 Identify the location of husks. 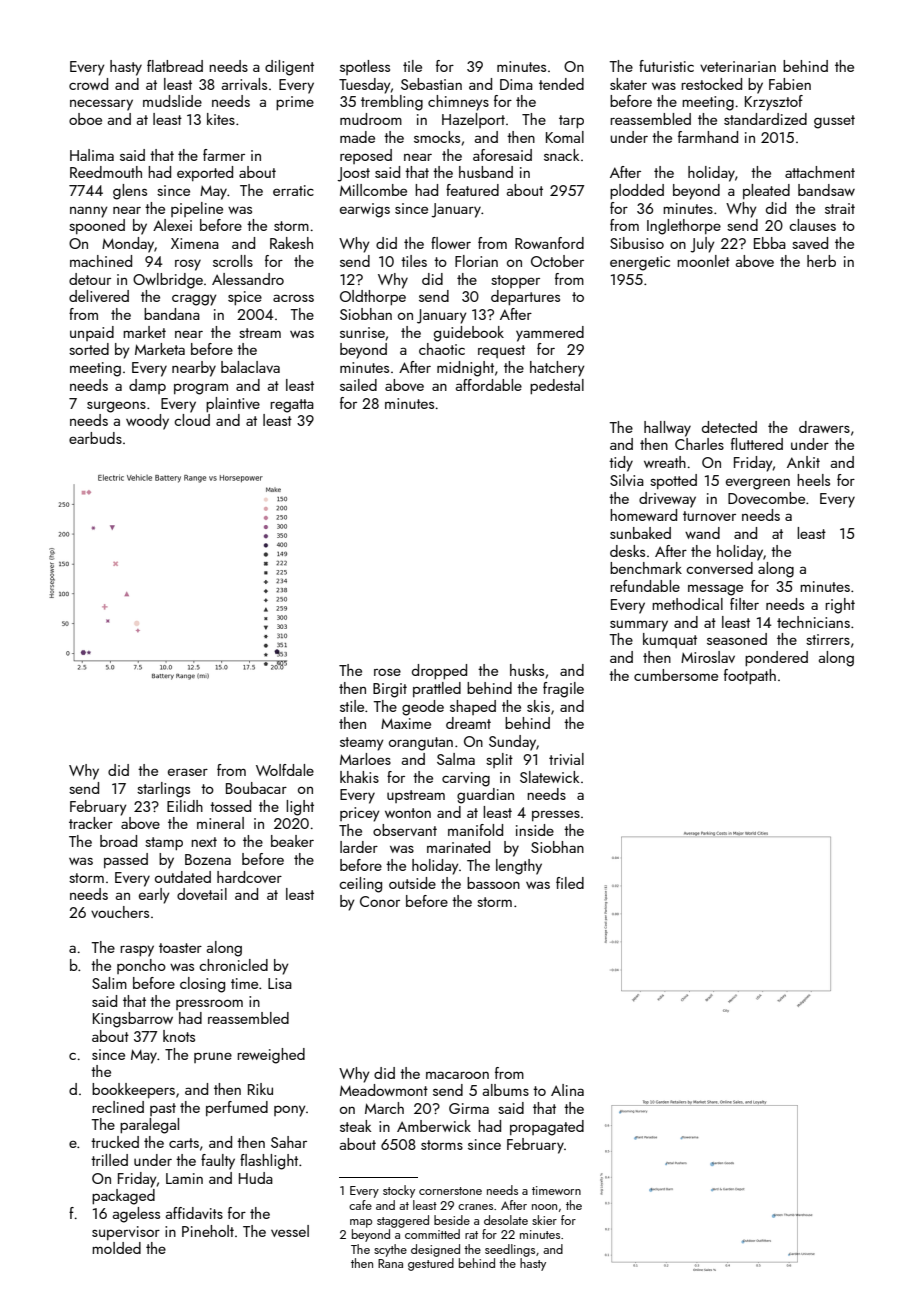
(527, 670).
